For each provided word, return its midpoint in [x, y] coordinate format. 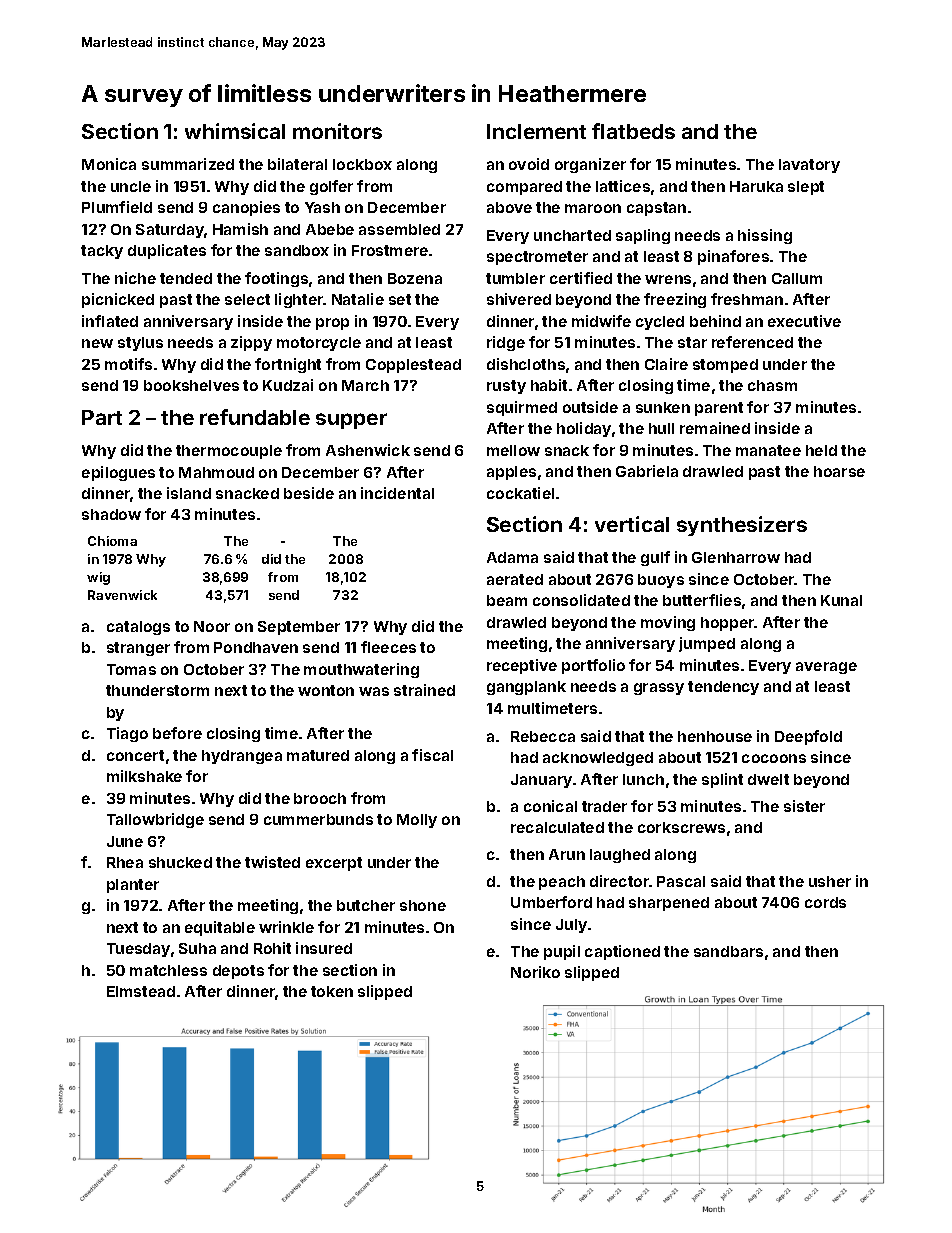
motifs [128, 364]
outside [590, 407]
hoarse [839, 471]
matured [318, 755]
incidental [397, 493]
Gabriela [647, 471]
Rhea [125, 862]
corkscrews [681, 827]
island [189, 493]
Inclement [536, 131]
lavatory [809, 166]
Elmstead [141, 991]
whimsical [235, 131]
